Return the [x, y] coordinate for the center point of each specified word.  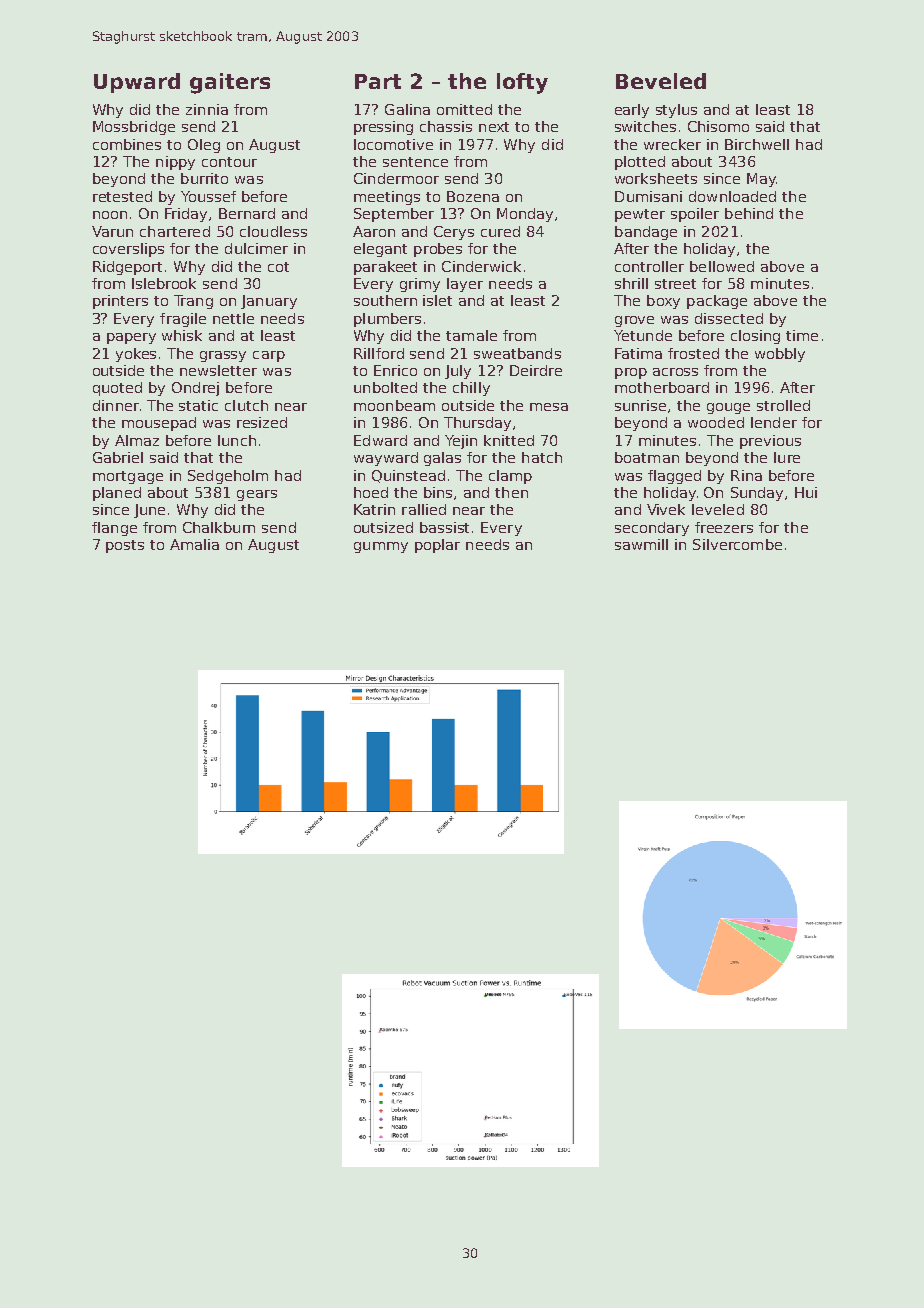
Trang [193, 302]
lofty [522, 83]
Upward [137, 83]
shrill [631, 283]
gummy [381, 547]
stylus [676, 111]
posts [125, 546]
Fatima [638, 353]
